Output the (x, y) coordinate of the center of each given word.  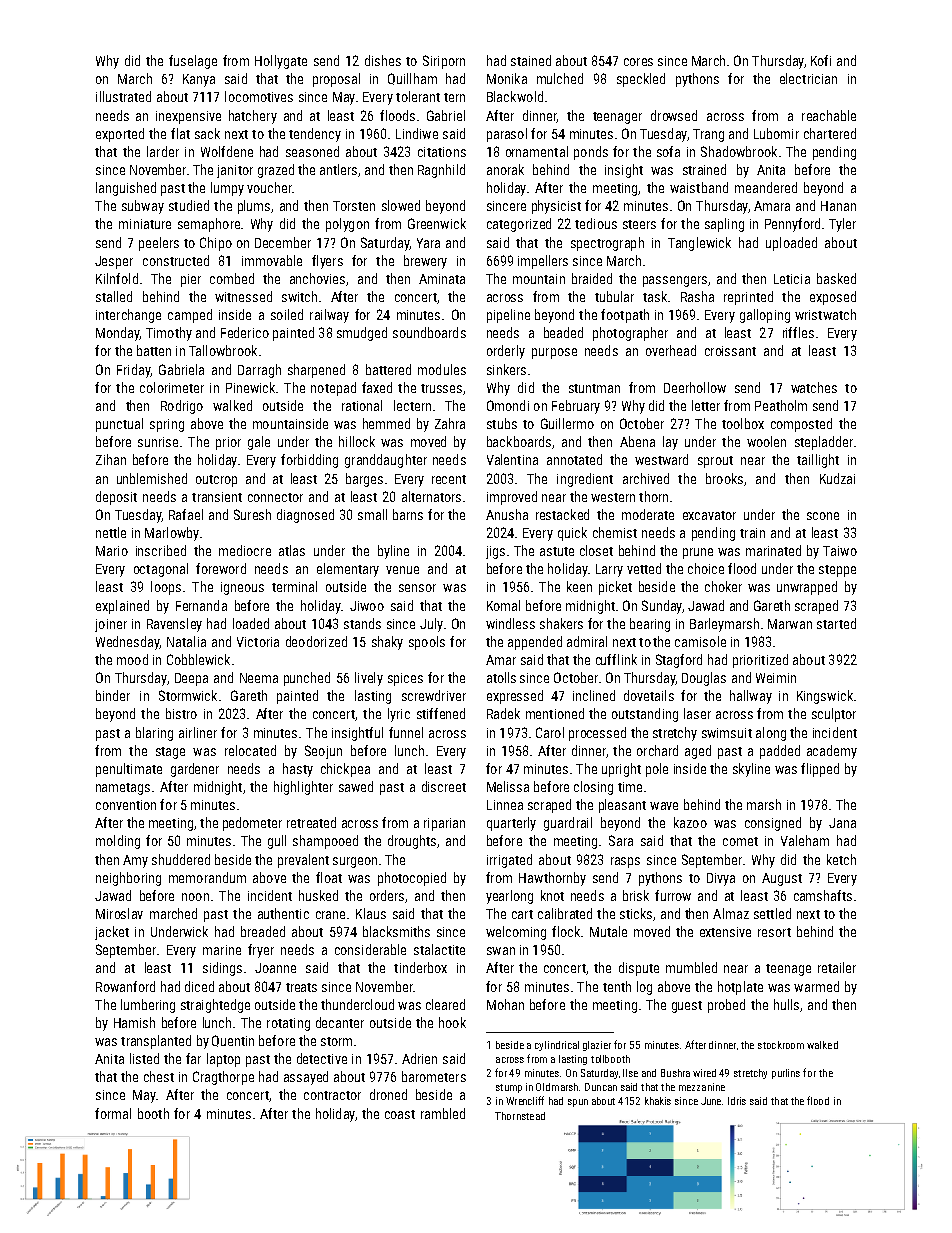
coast (400, 1114)
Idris (737, 1101)
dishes (383, 60)
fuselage (193, 62)
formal (113, 1113)
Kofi (821, 60)
